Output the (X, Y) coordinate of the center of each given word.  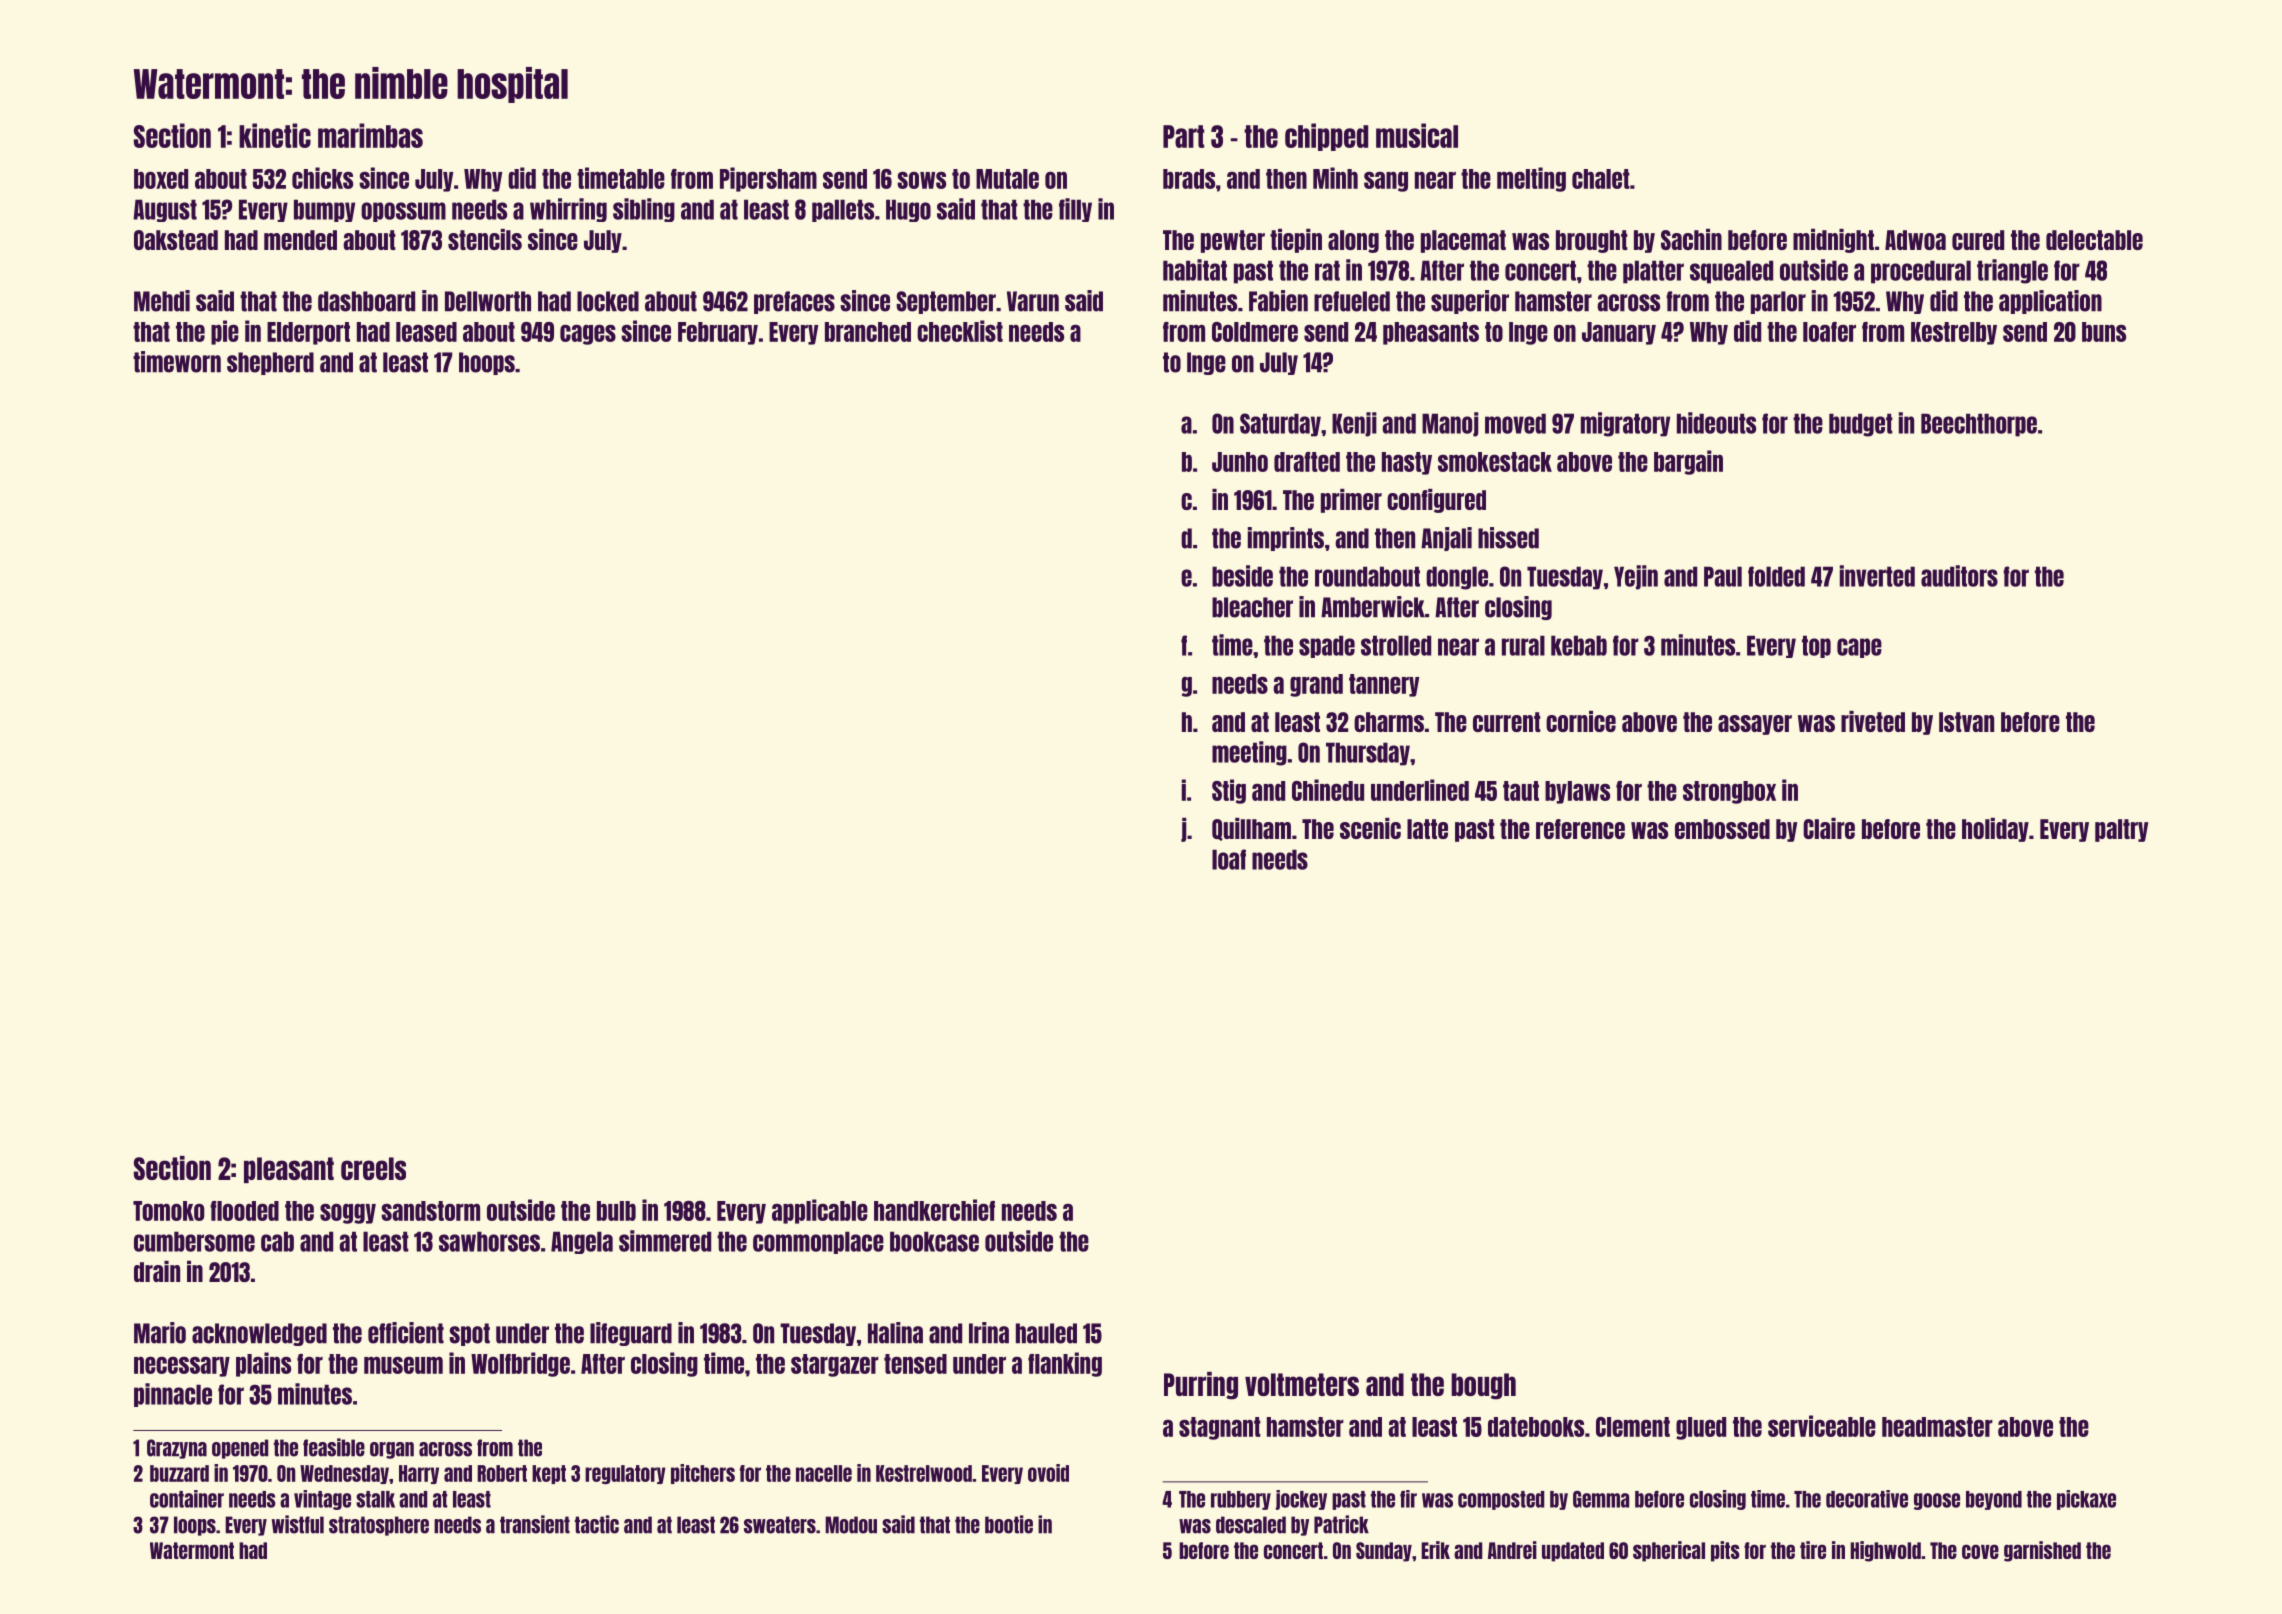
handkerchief (934, 1210)
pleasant (289, 1170)
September (946, 302)
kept (549, 1474)
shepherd (270, 363)
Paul (1723, 576)
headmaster (1937, 1427)
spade (1327, 646)
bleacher (1252, 607)
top (1816, 646)
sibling (644, 210)
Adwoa (1915, 240)
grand (1316, 685)
